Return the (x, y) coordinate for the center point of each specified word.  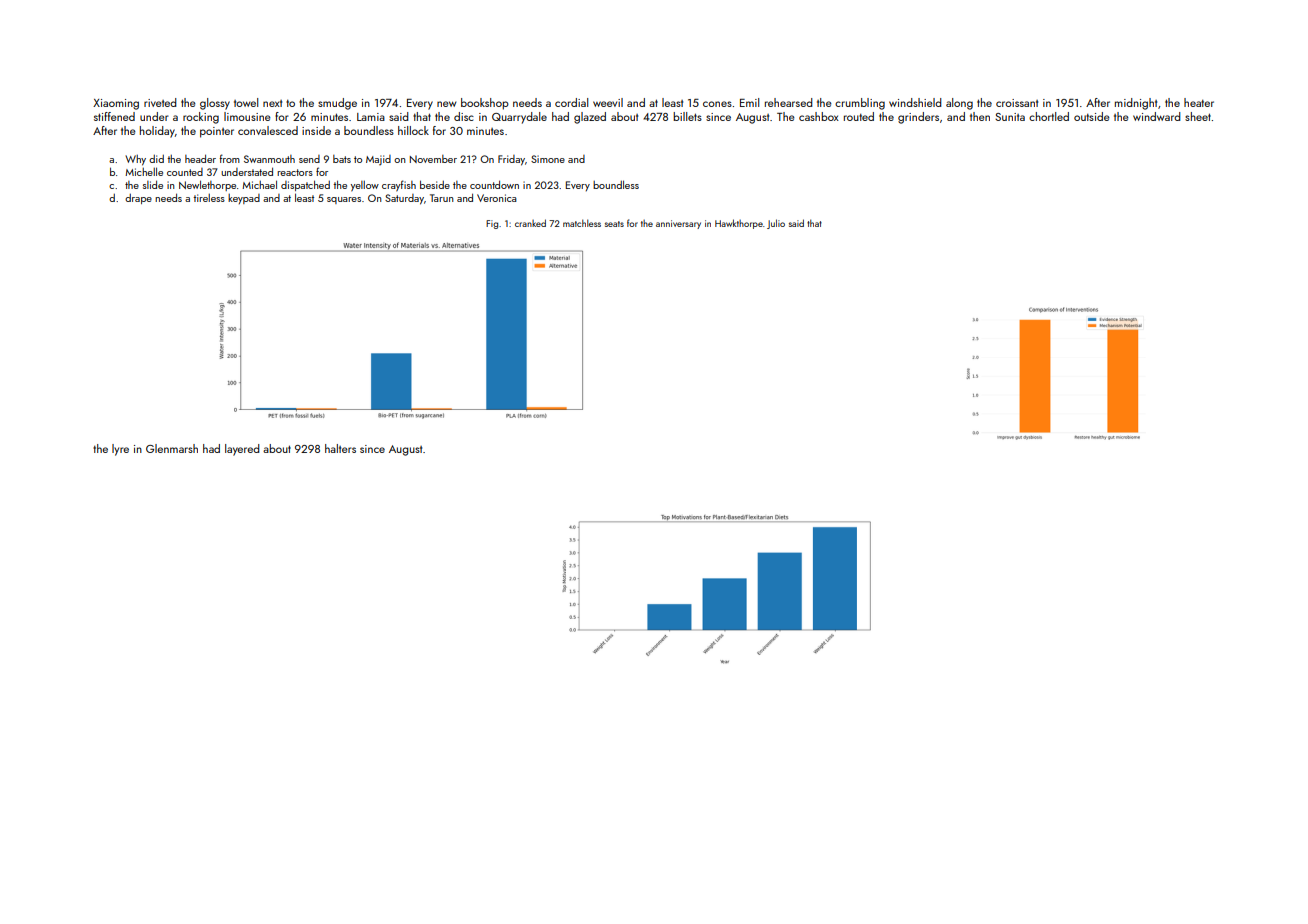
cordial (571, 102)
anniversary (678, 224)
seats (614, 224)
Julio (776, 224)
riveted (160, 102)
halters (340, 448)
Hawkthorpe (739, 224)
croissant (1017, 103)
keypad (244, 199)
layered (242, 450)
